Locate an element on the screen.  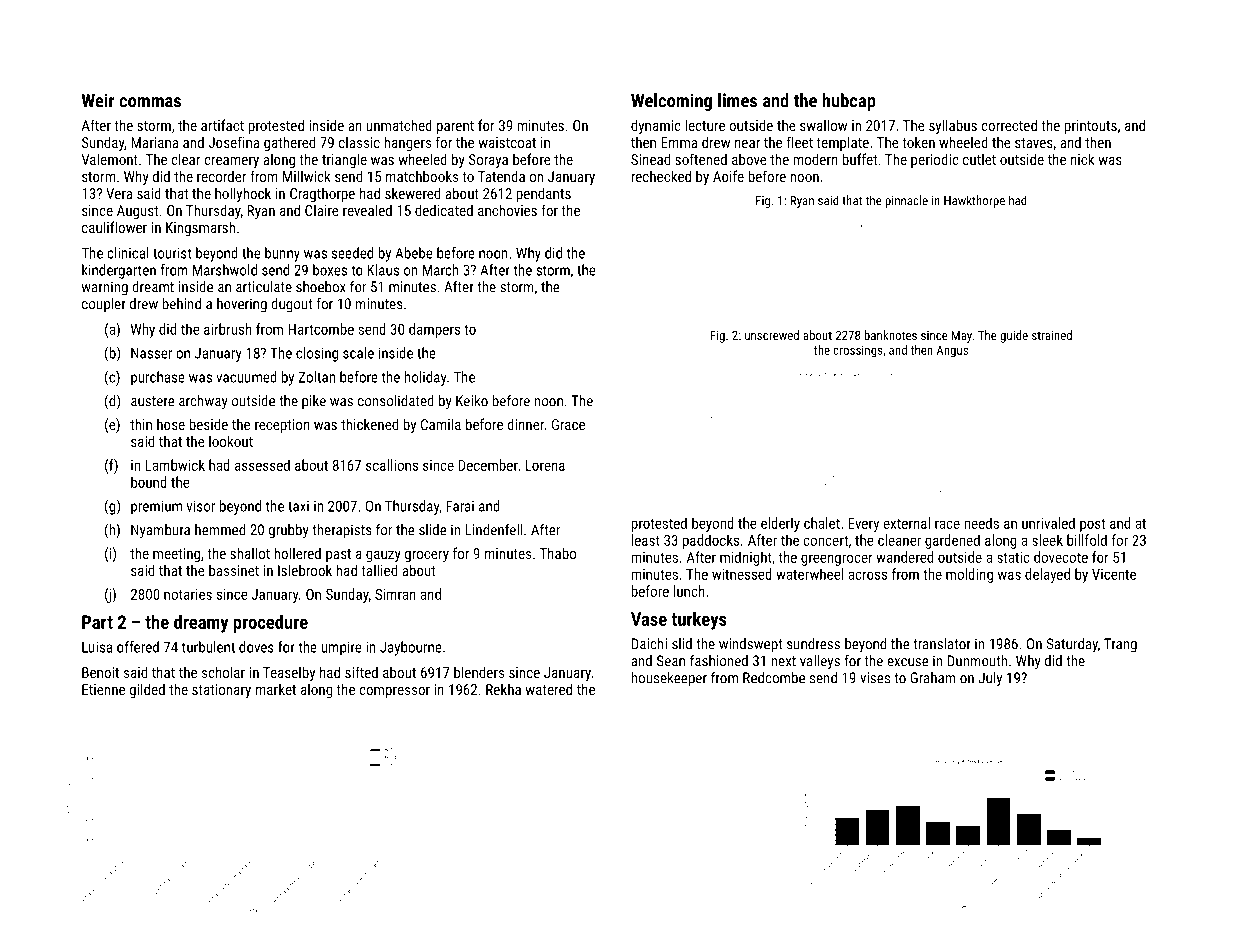
Hawkthorpe is located at coordinates (974, 201).
